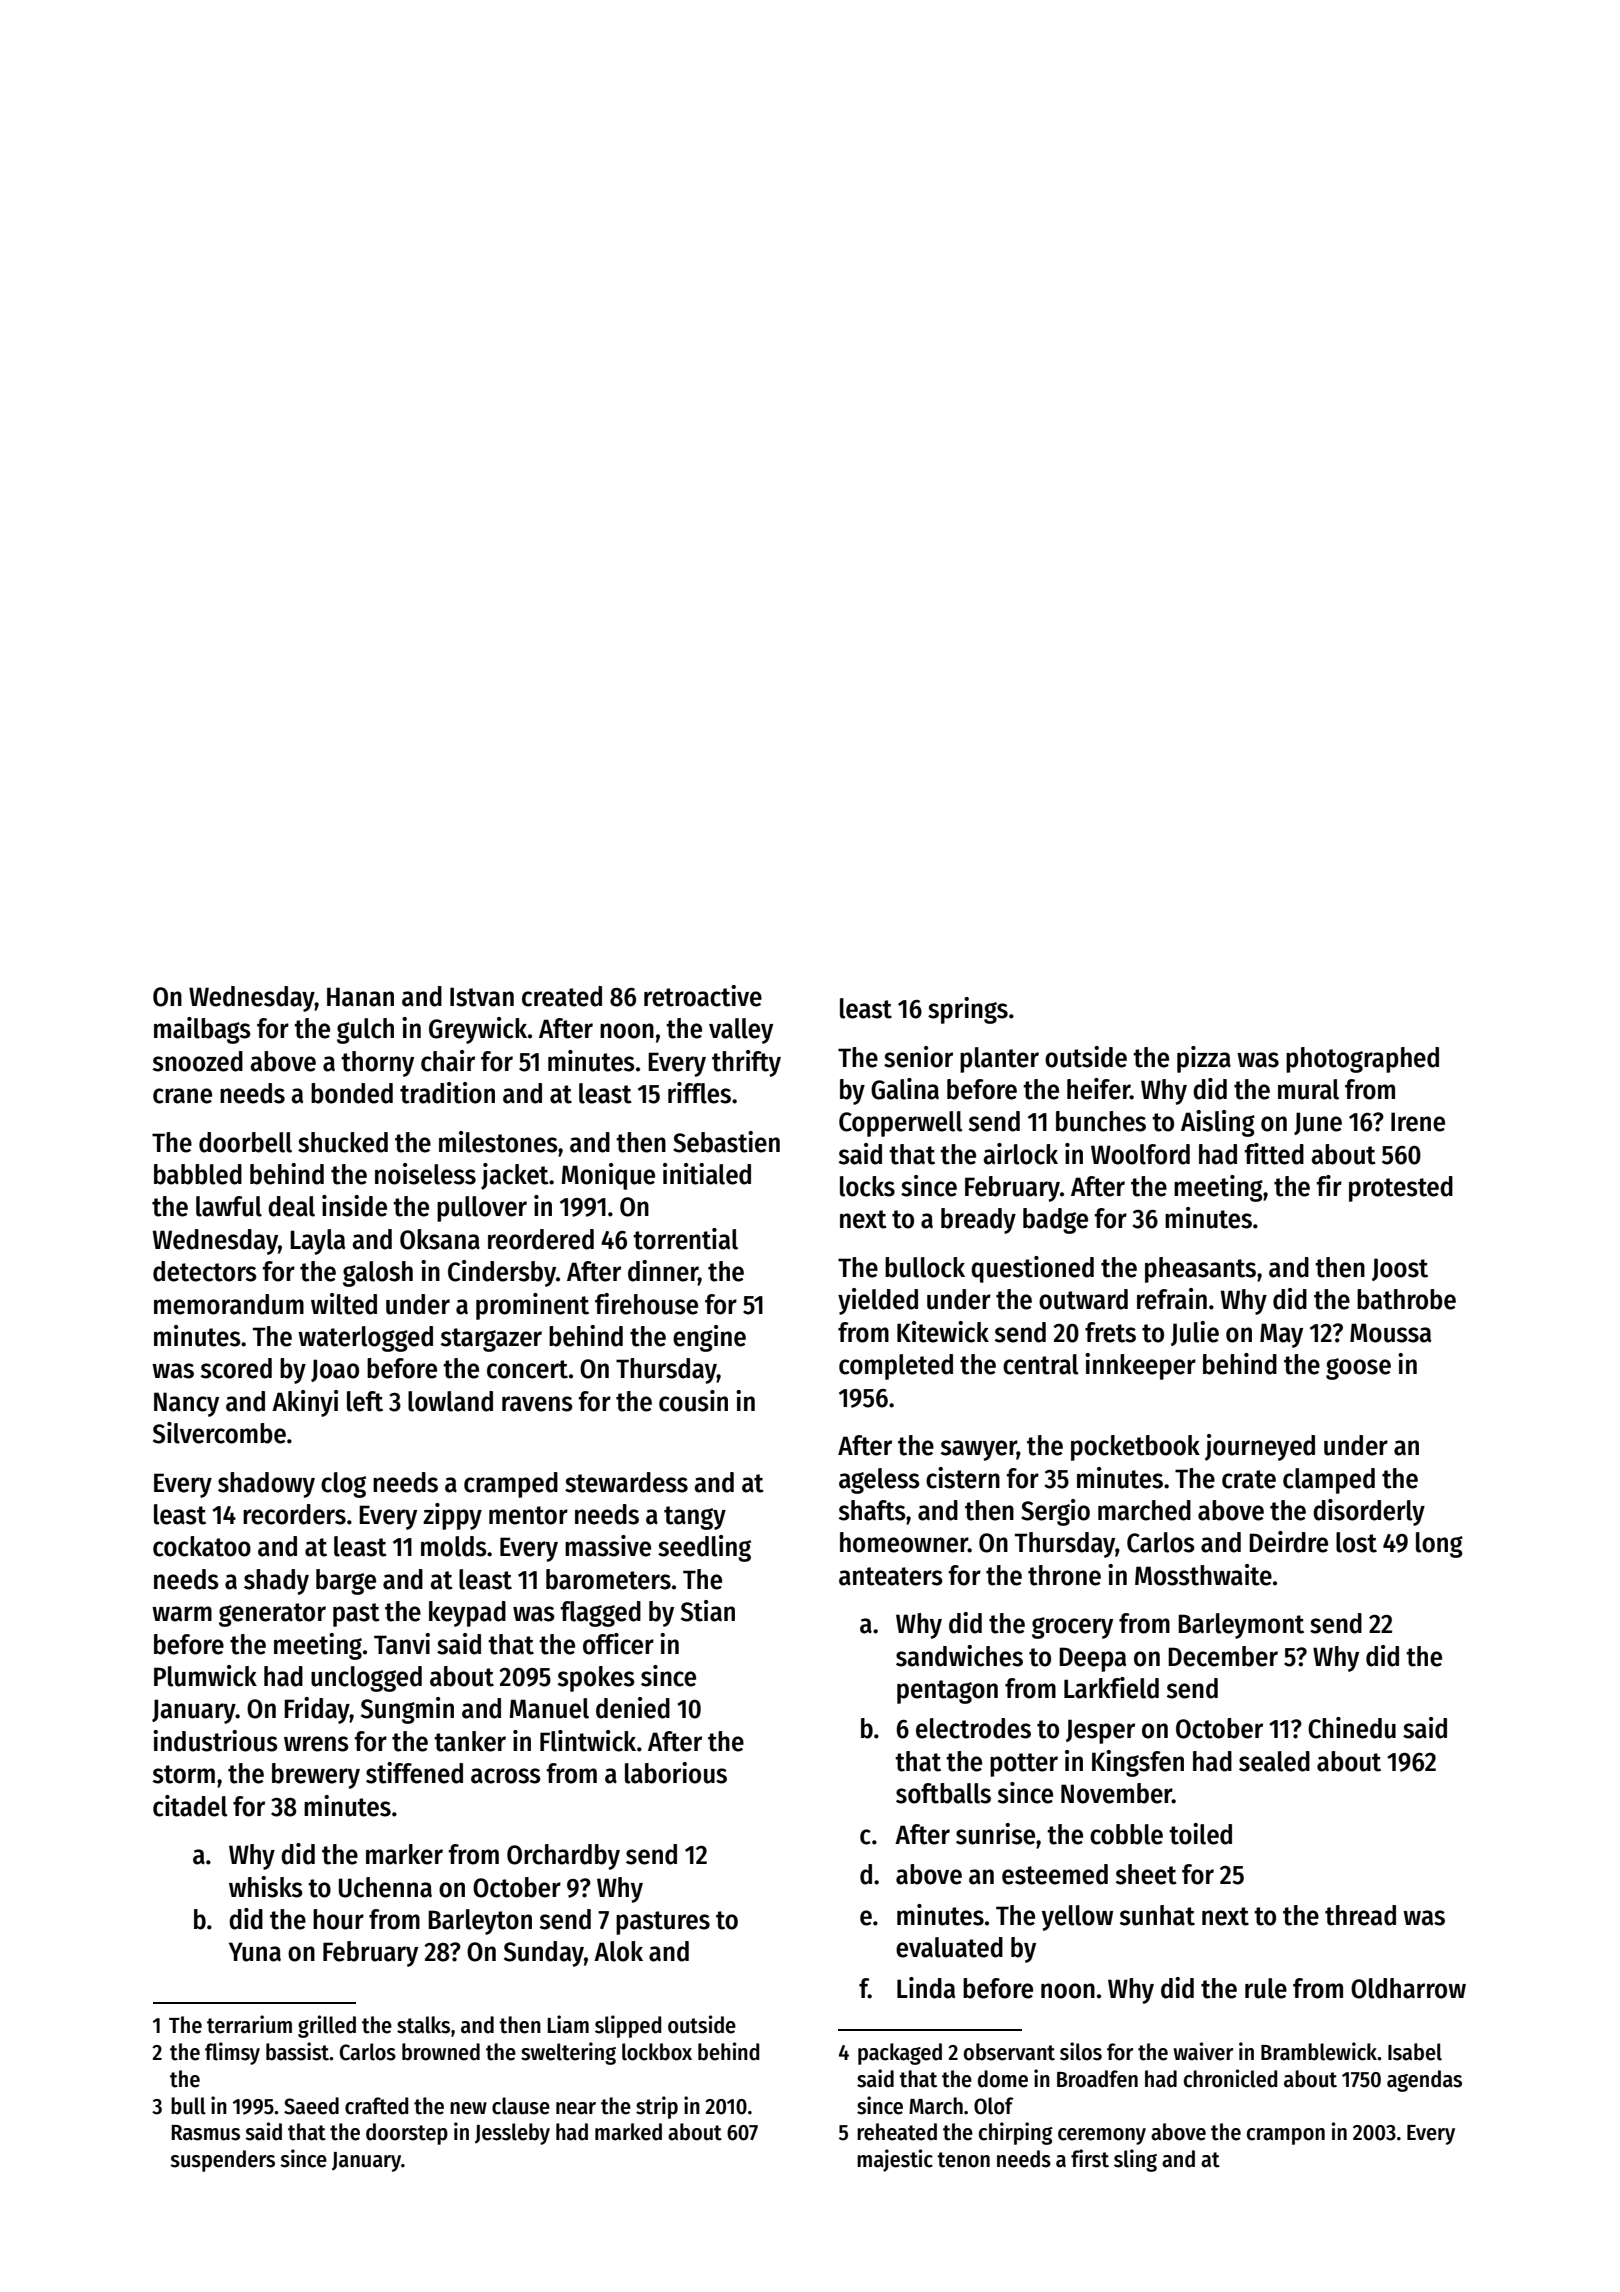 The image size is (1620, 2292). Describe the element at coordinates (1358, 1369) in the screenshot. I see `goose` at that location.
